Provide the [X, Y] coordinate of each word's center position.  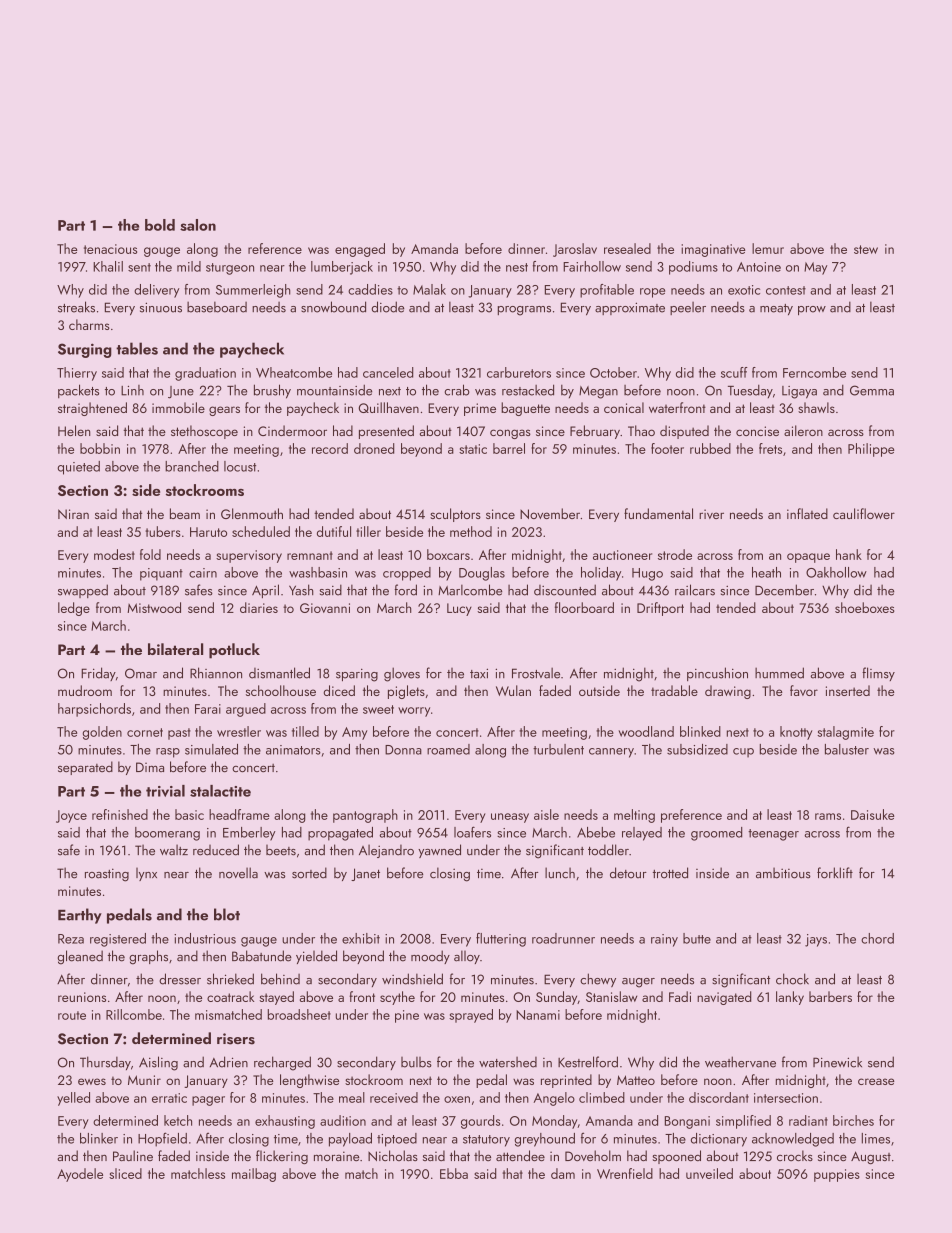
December [784, 590]
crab [457, 390]
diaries [259, 607]
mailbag [254, 1175]
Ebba [454, 1173]
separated [85, 768]
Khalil [108, 266]
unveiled [709, 1173]
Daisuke [872, 814]
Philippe [871, 450]
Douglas [482, 574]
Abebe [596, 832]
